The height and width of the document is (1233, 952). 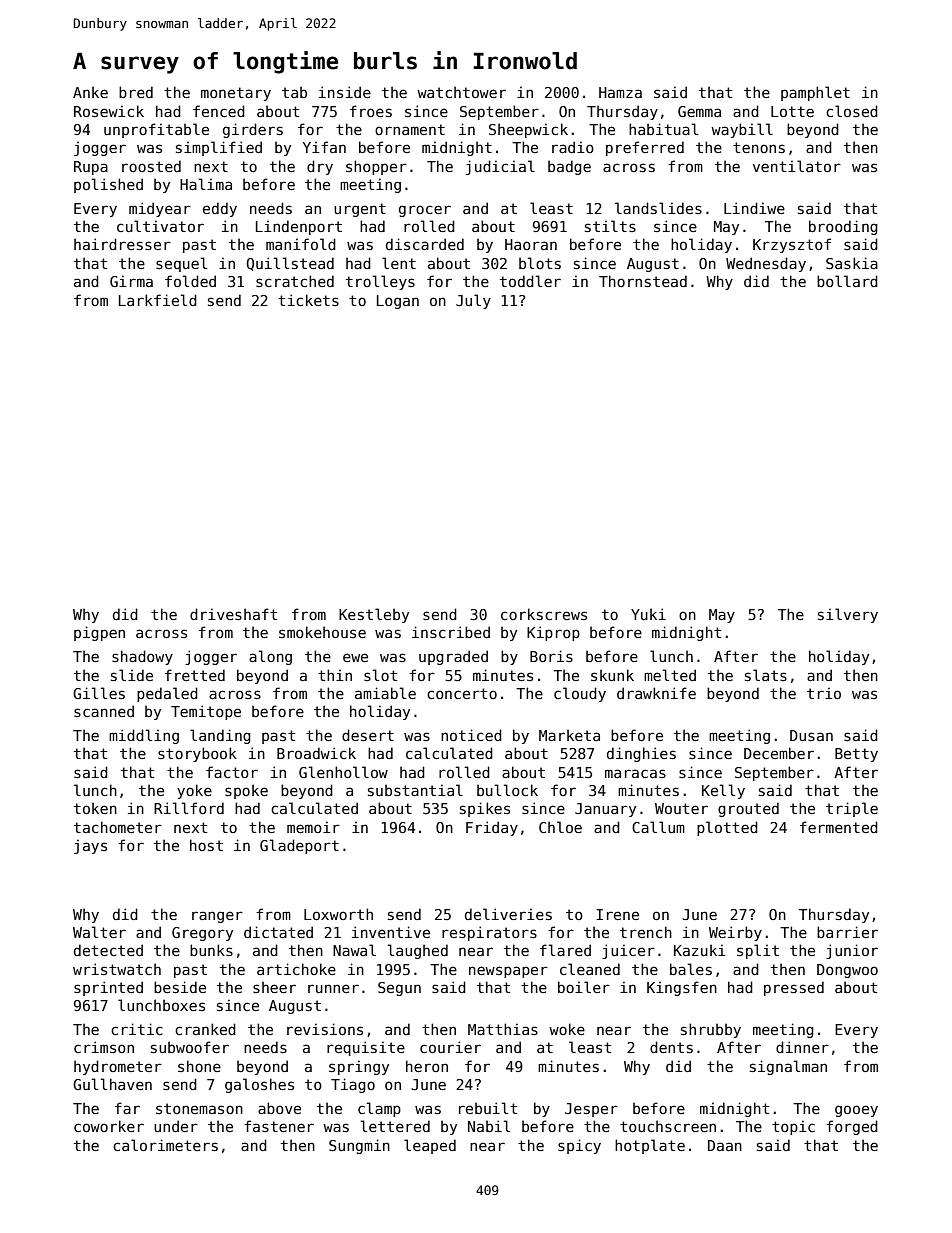 I want to click on crimson, so click(x=104, y=1047).
